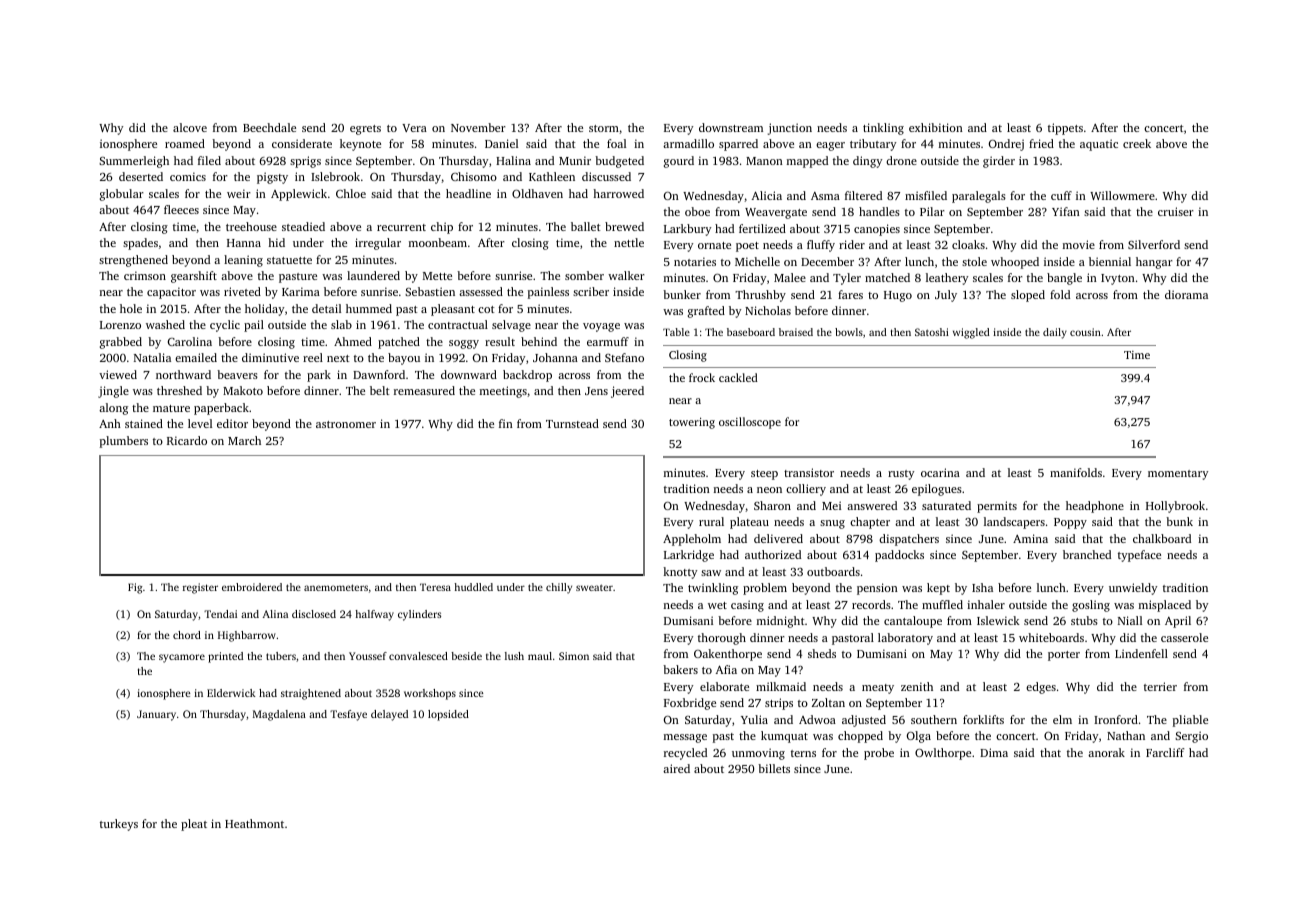 The height and width of the screenshot is (924, 1308). What do you see at coordinates (1065, 129) in the screenshot?
I see `tippets` at bounding box center [1065, 129].
